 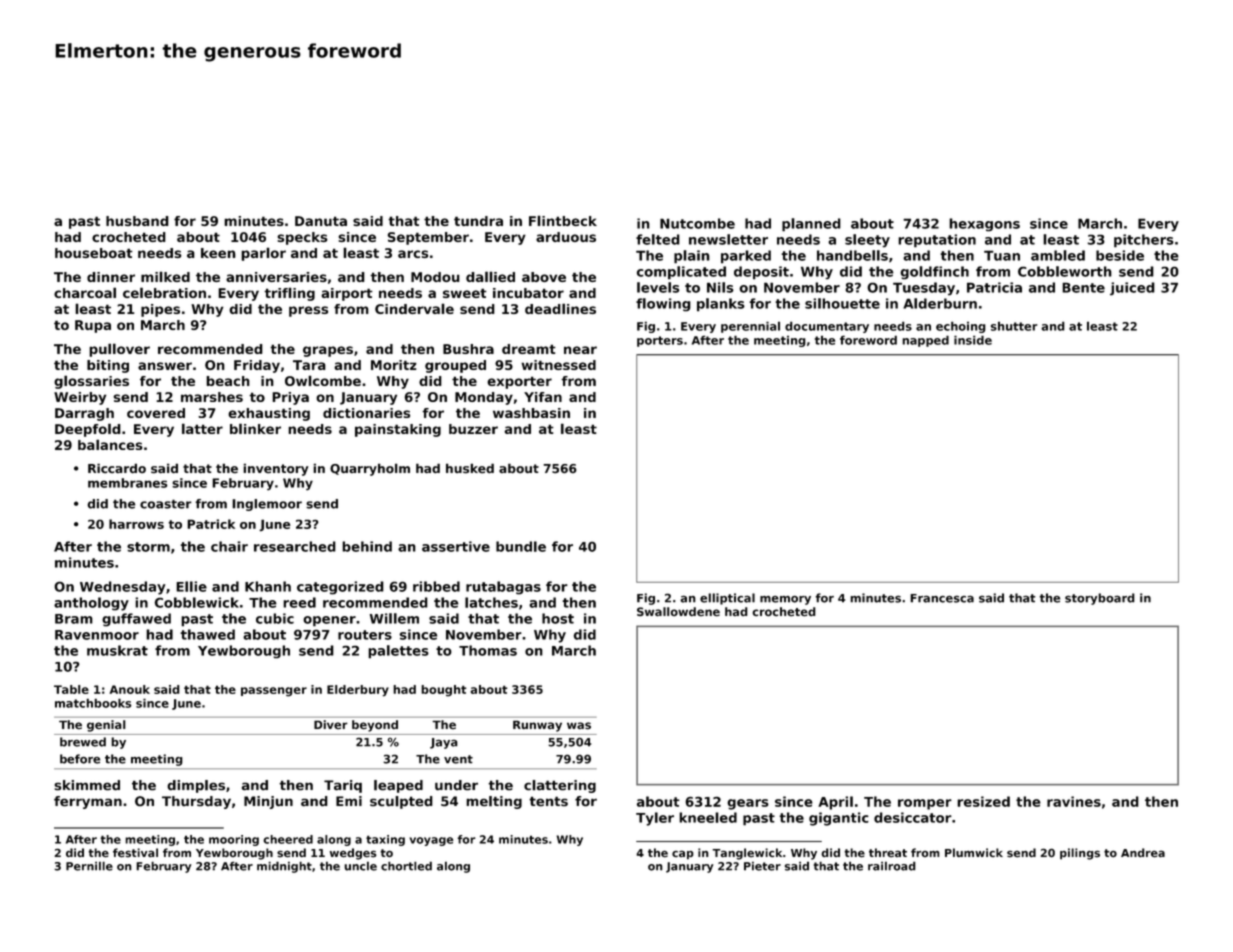 What do you see at coordinates (274, 692) in the image?
I see `passenger` at bounding box center [274, 692].
